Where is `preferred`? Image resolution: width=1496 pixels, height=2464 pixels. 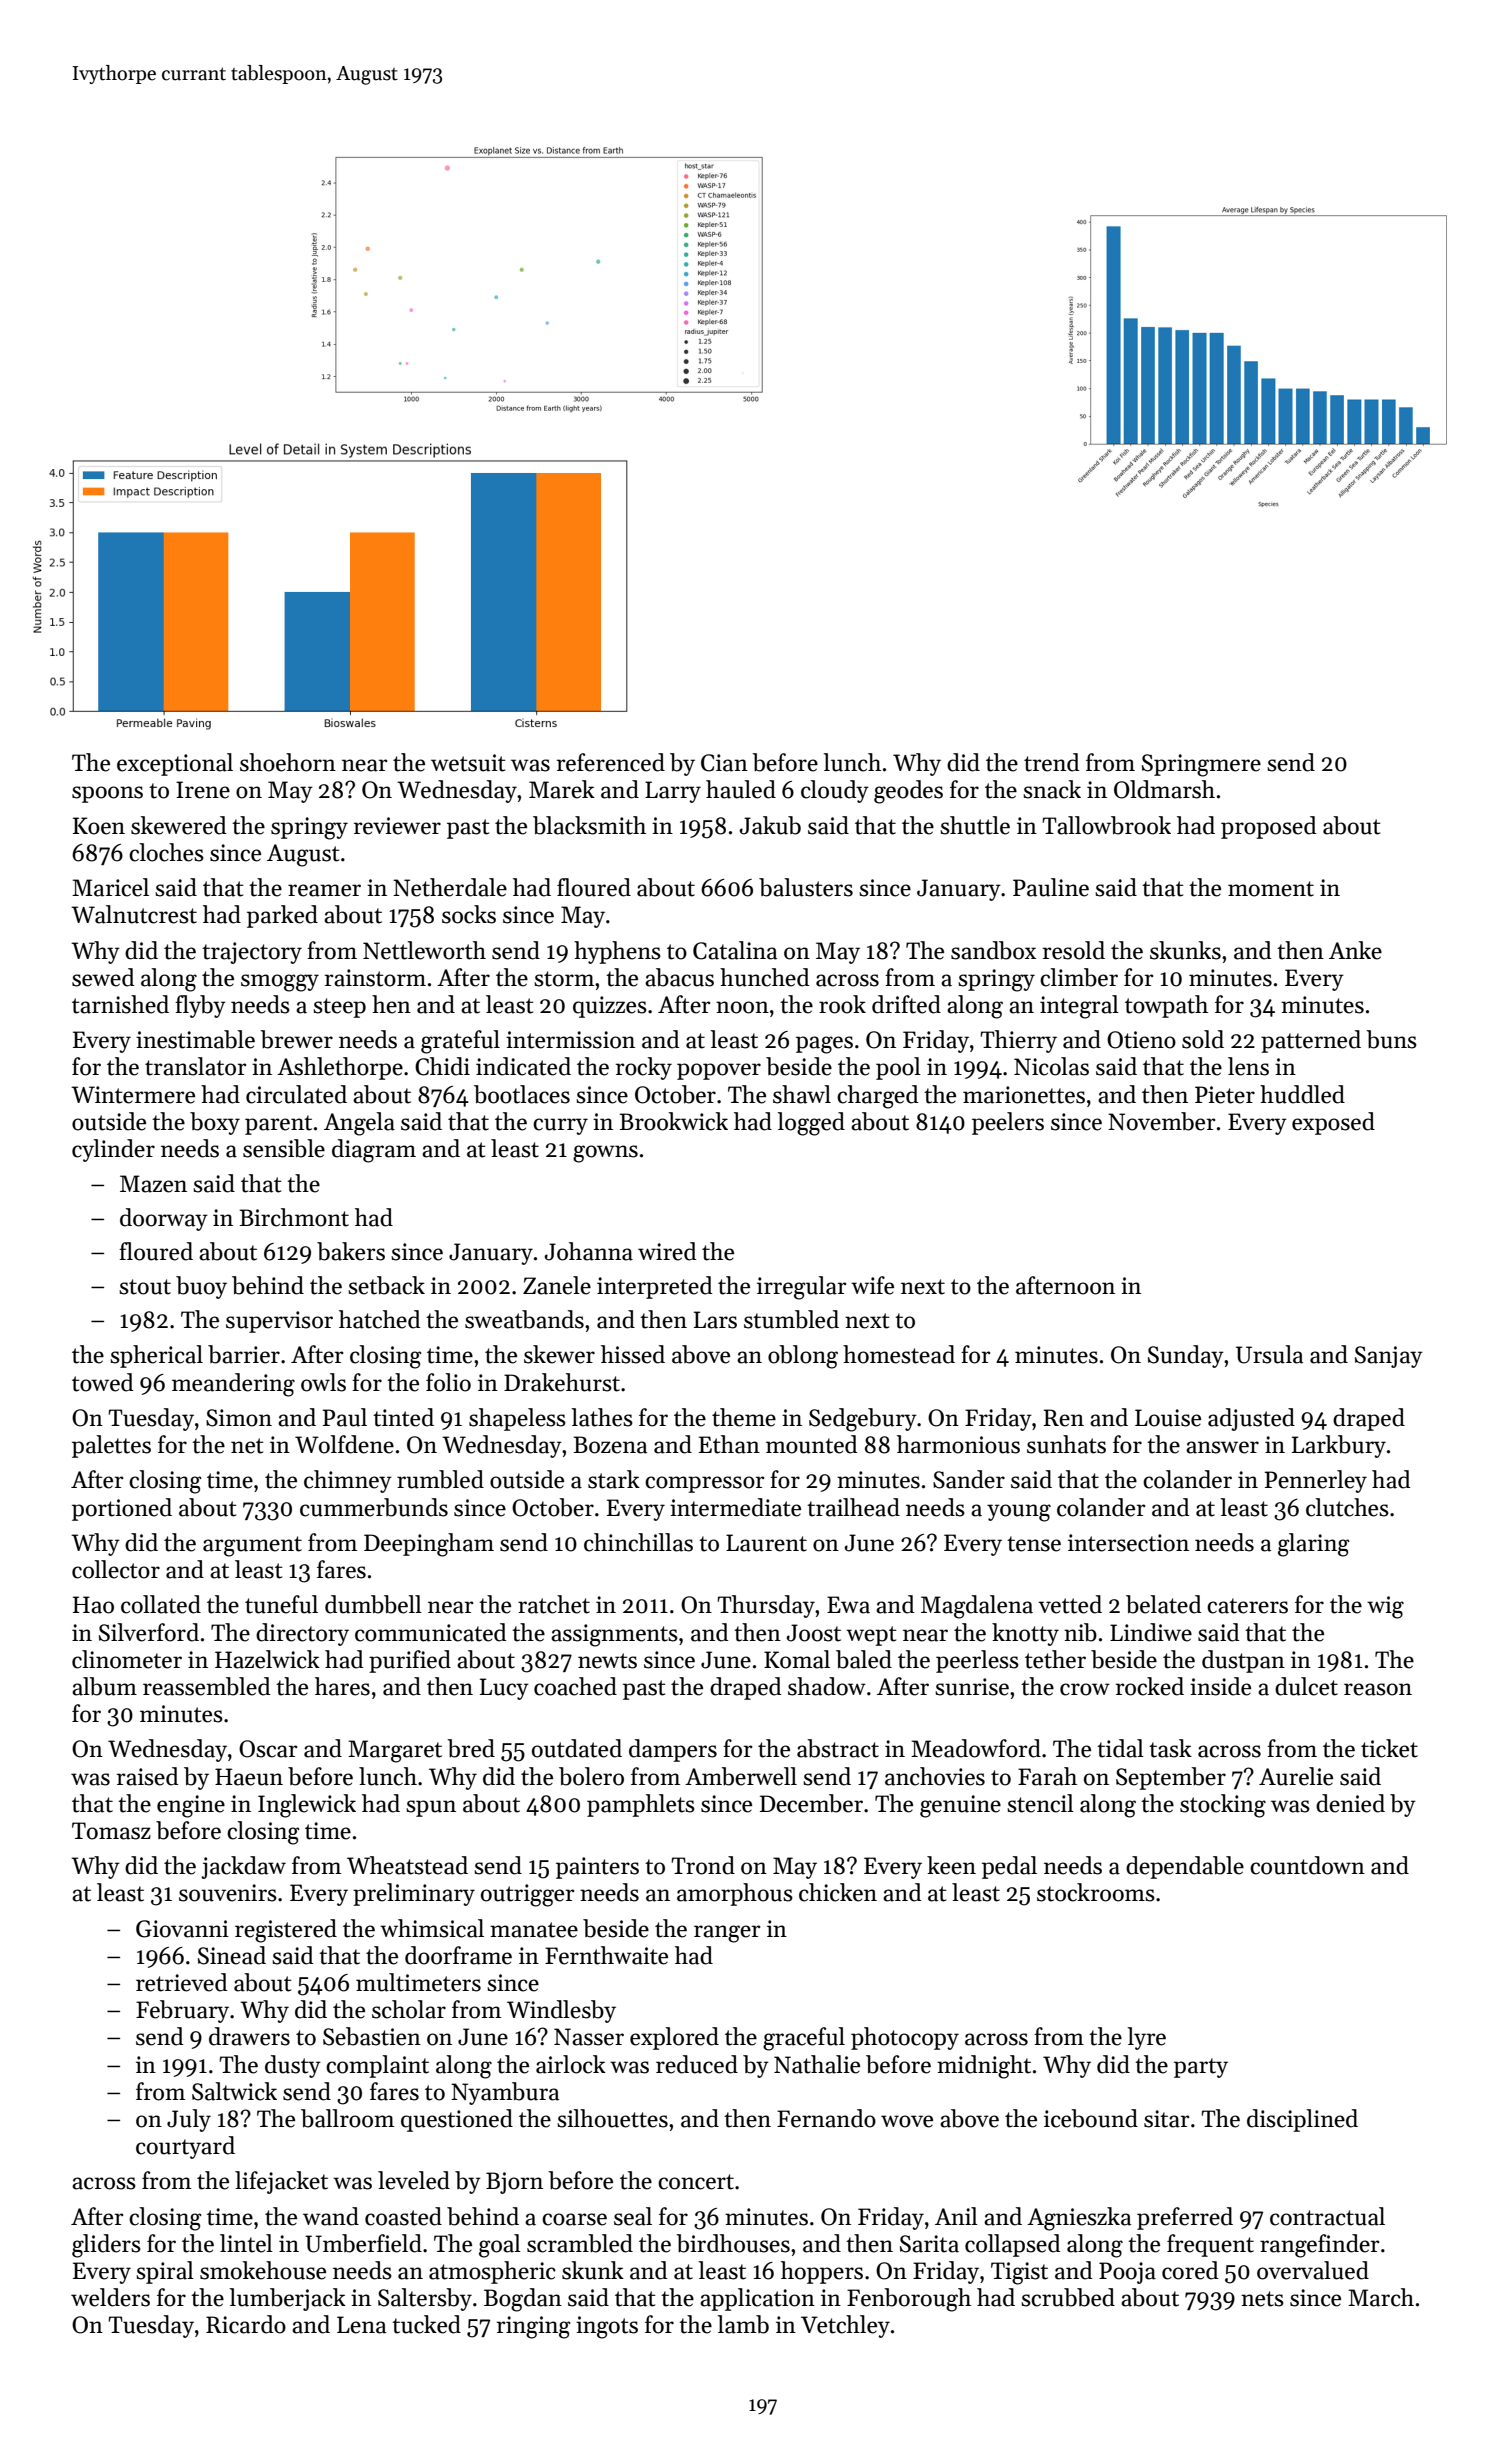 preferred is located at coordinates (1185, 2218).
